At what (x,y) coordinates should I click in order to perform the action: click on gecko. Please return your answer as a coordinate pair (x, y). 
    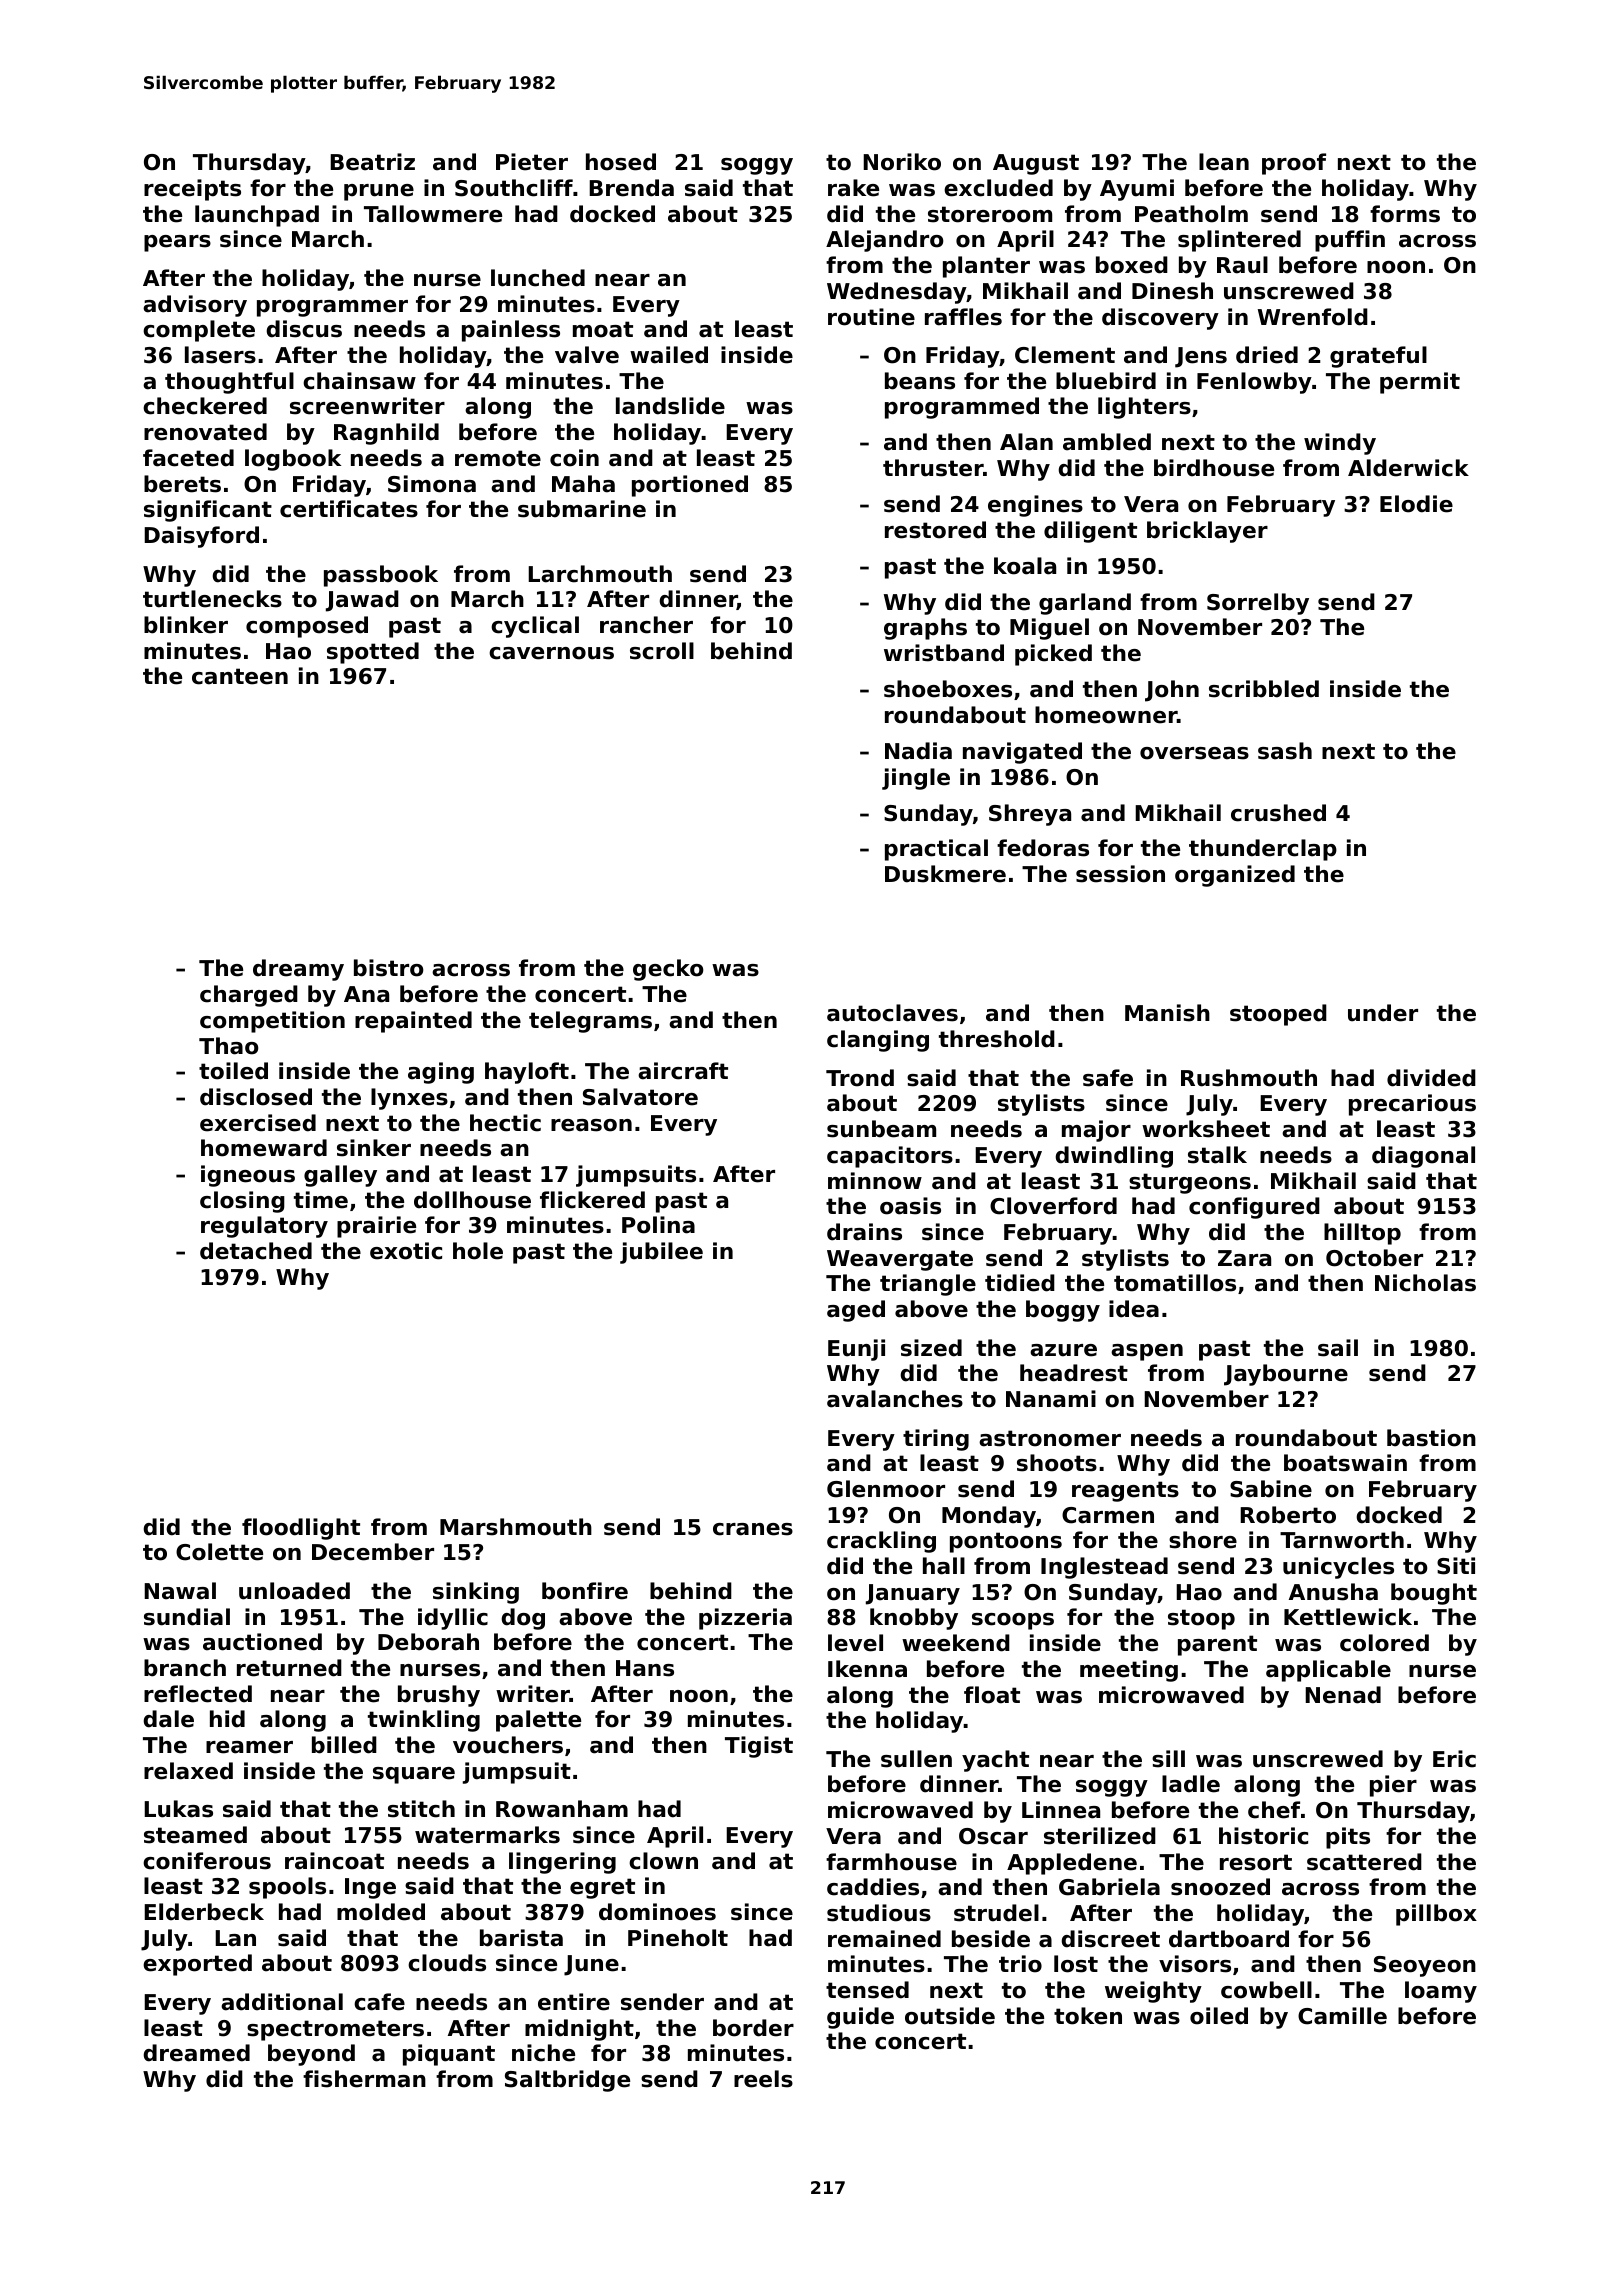
    Looking at the image, I should click on (668, 970).
